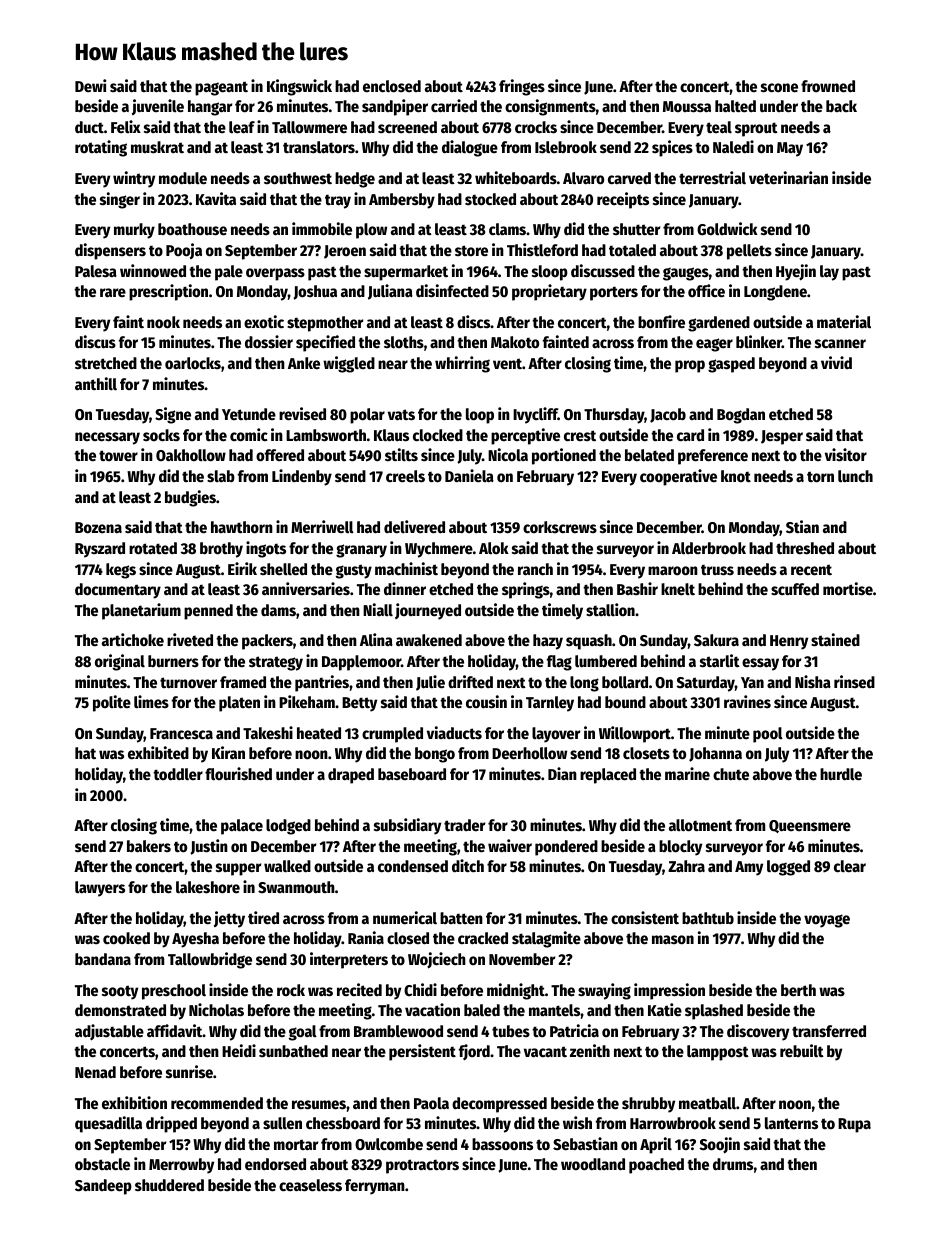 The height and width of the screenshot is (1233, 952). I want to click on fringes, so click(522, 87).
